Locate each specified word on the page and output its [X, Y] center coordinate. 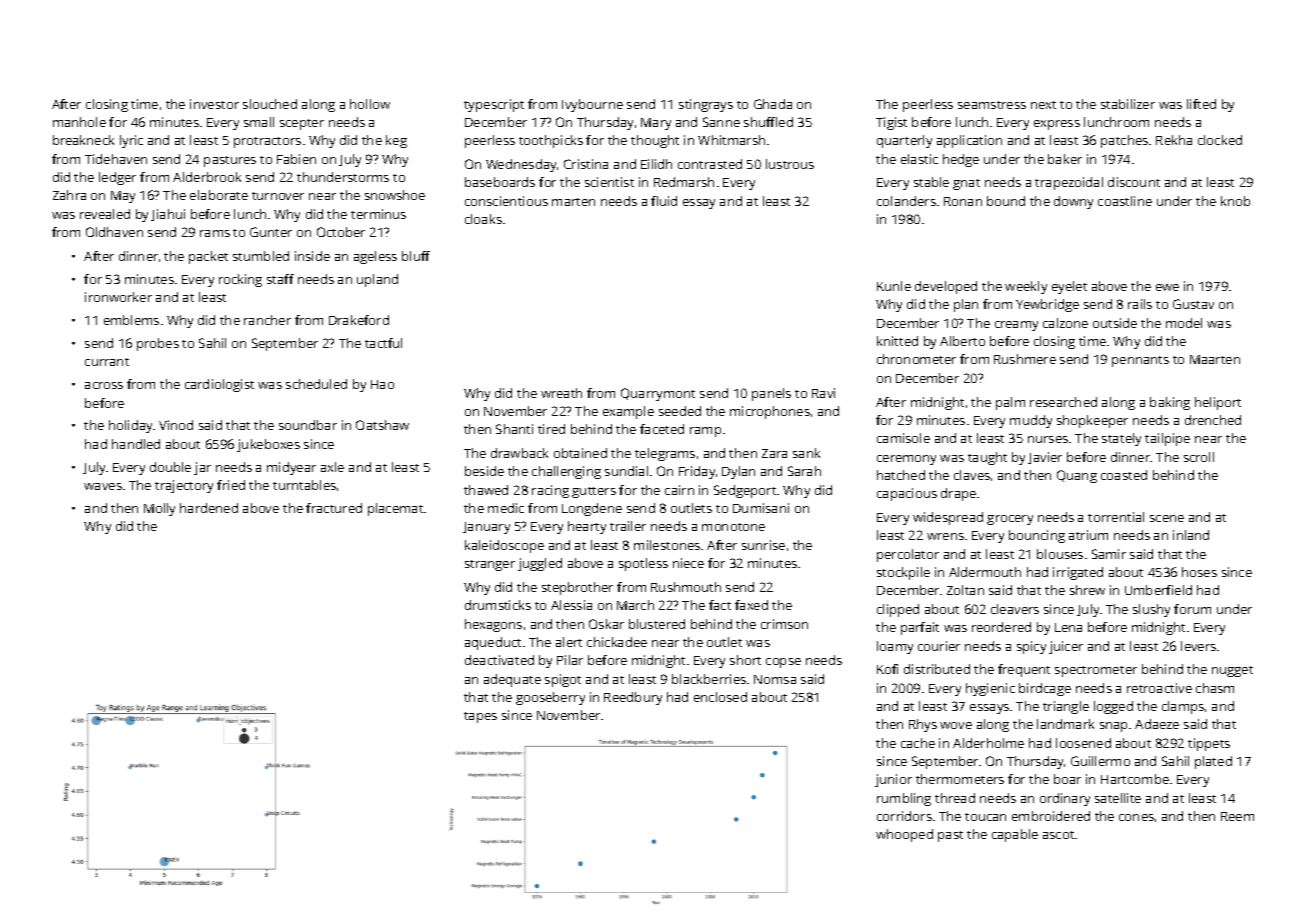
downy [1073, 202]
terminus [378, 214]
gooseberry [550, 698]
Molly [159, 509]
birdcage [1045, 689]
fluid [664, 201]
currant [107, 362]
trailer [628, 526]
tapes [480, 717]
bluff [416, 256]
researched [1063, 402]
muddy [1031, 421]
